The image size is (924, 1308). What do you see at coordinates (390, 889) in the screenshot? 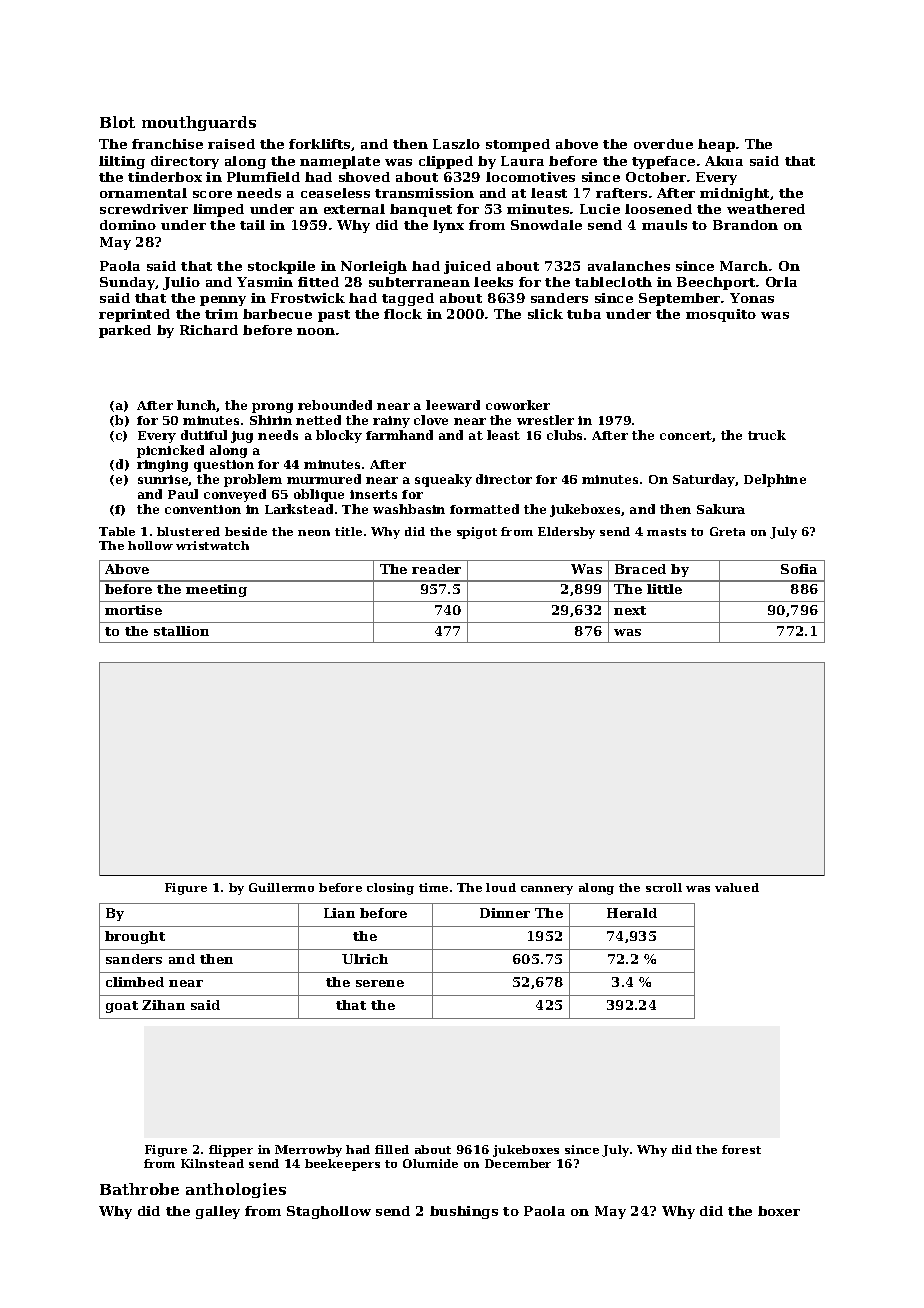
I see `closing` at bounding box center [390, 889].
